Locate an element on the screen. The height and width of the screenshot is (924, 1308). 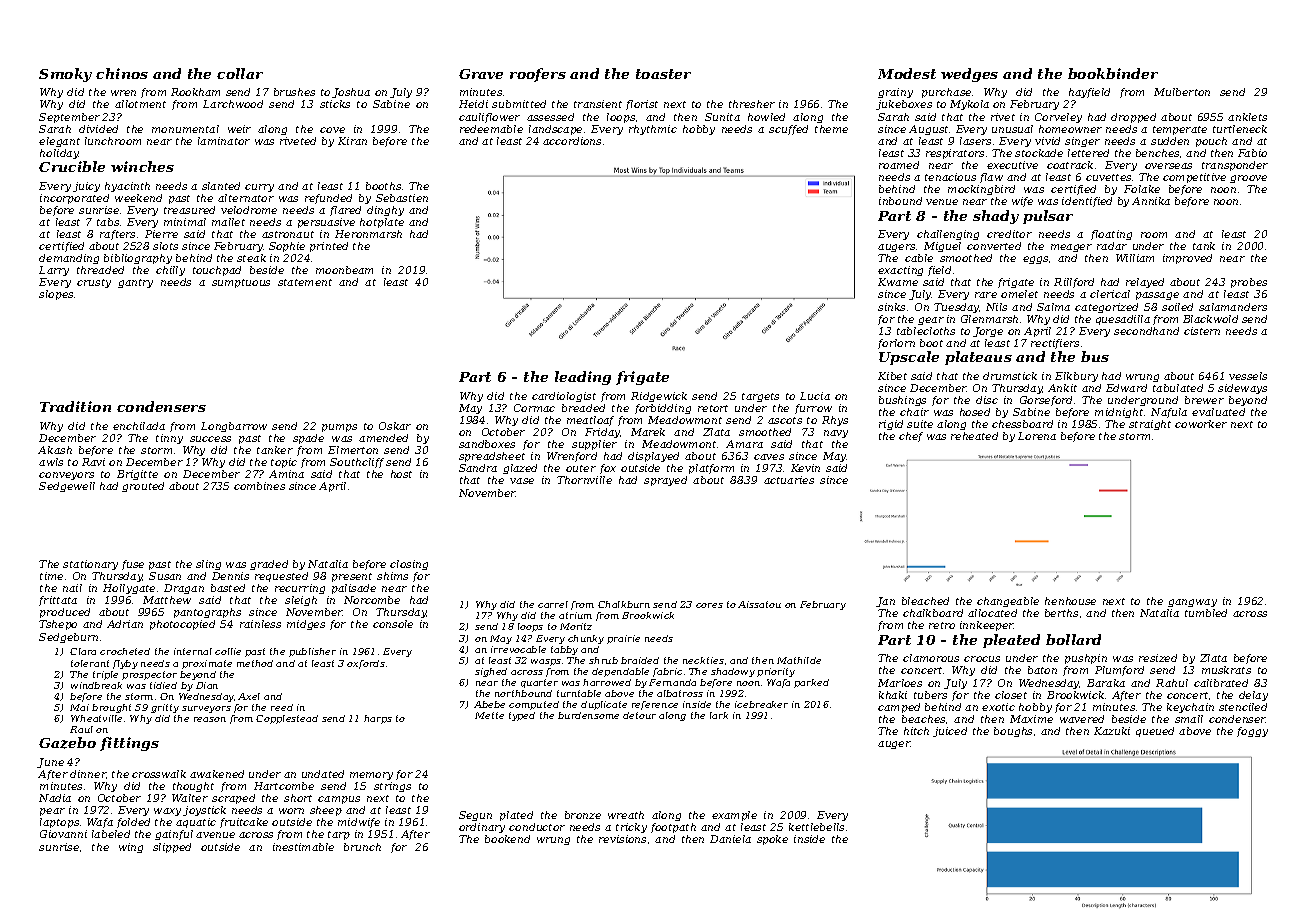
identified is located at coordinates (1087, 202).
